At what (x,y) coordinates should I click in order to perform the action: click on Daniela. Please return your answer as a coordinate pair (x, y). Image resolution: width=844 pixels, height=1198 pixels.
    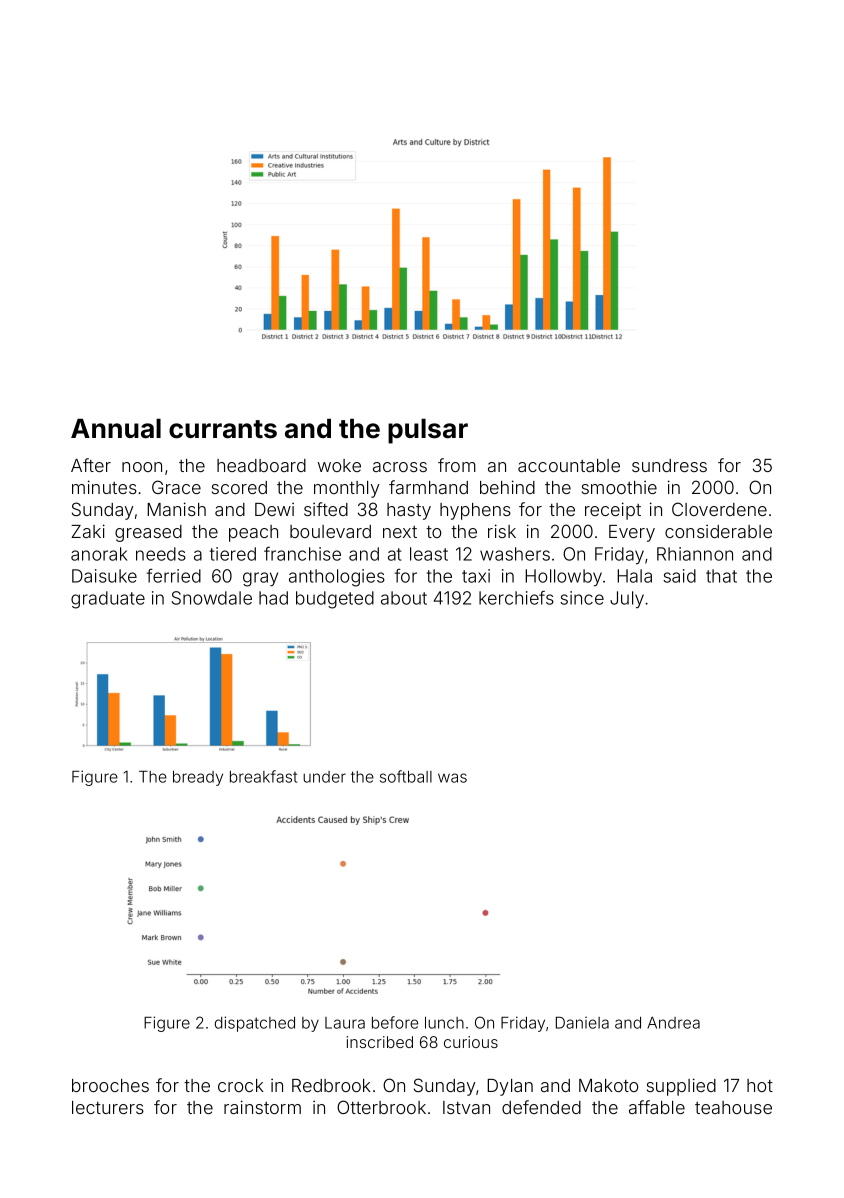
    Looking at the image, I should click on (582, 1023).
